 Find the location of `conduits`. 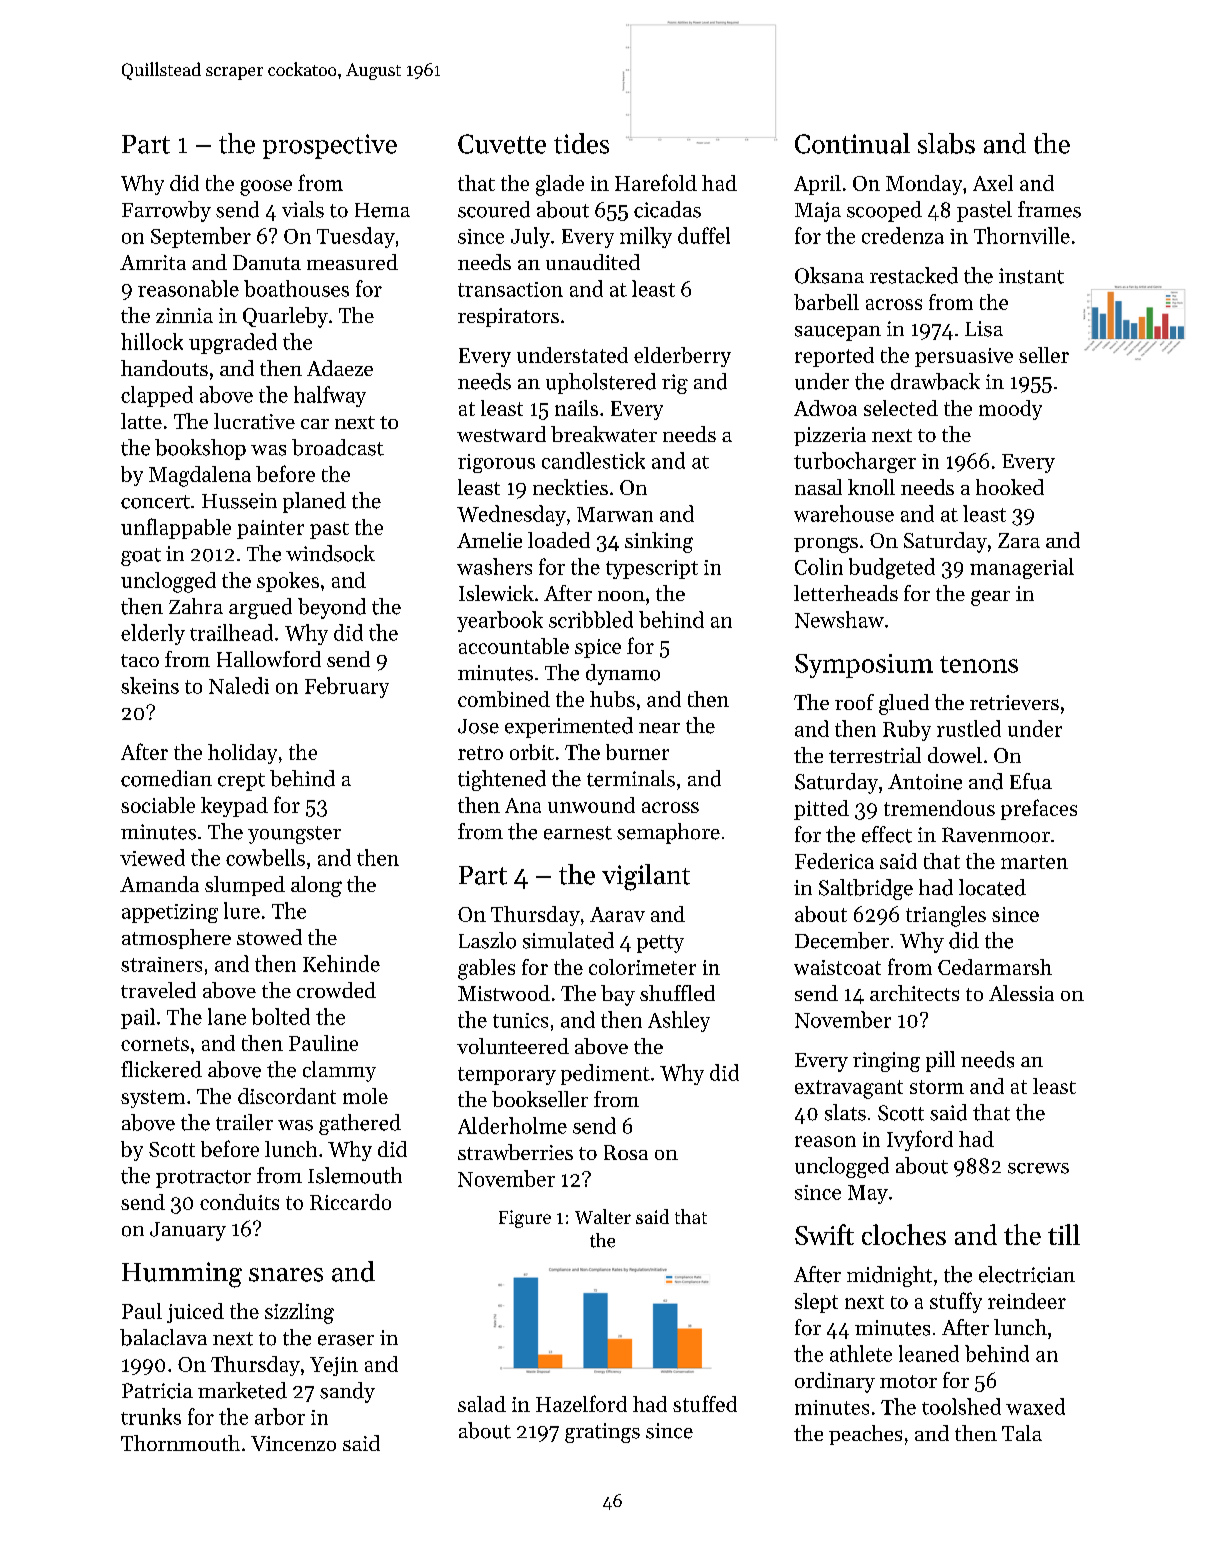

conduits is located at coordinates (239, 1202).
